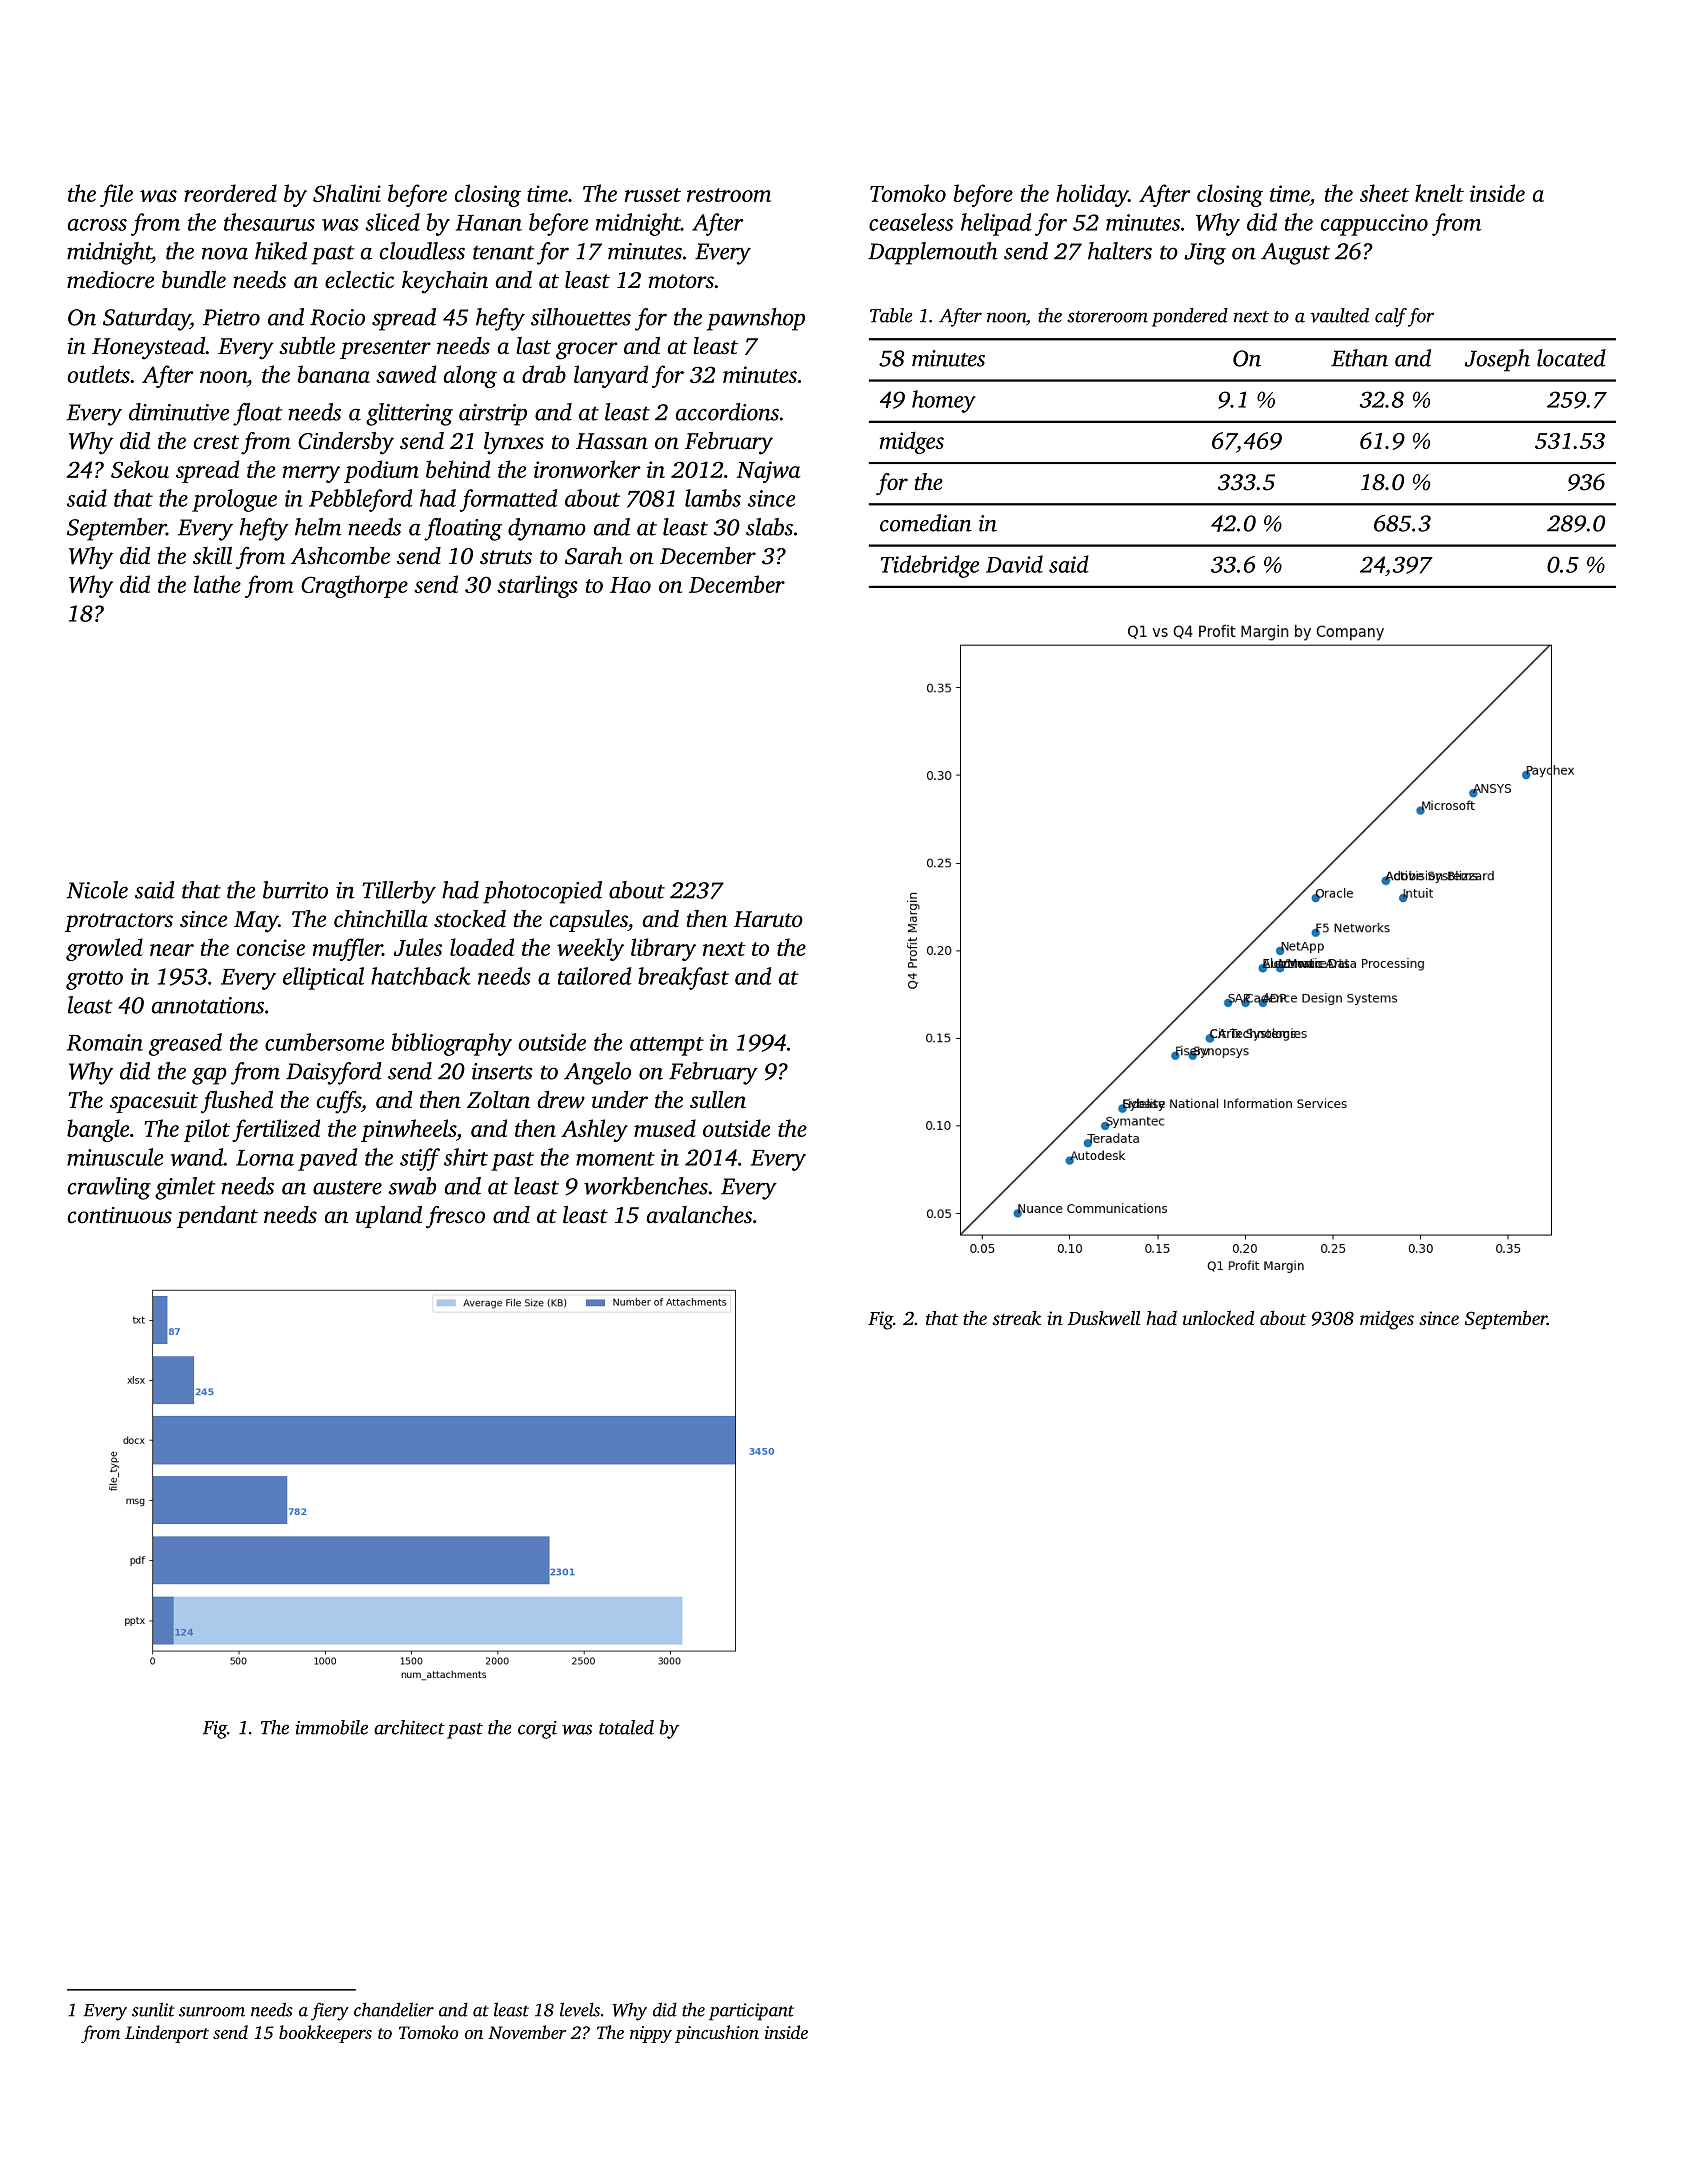 This screenshot has width=1683, height=2178. I want to click on workbenches, so click(646, 1186).
